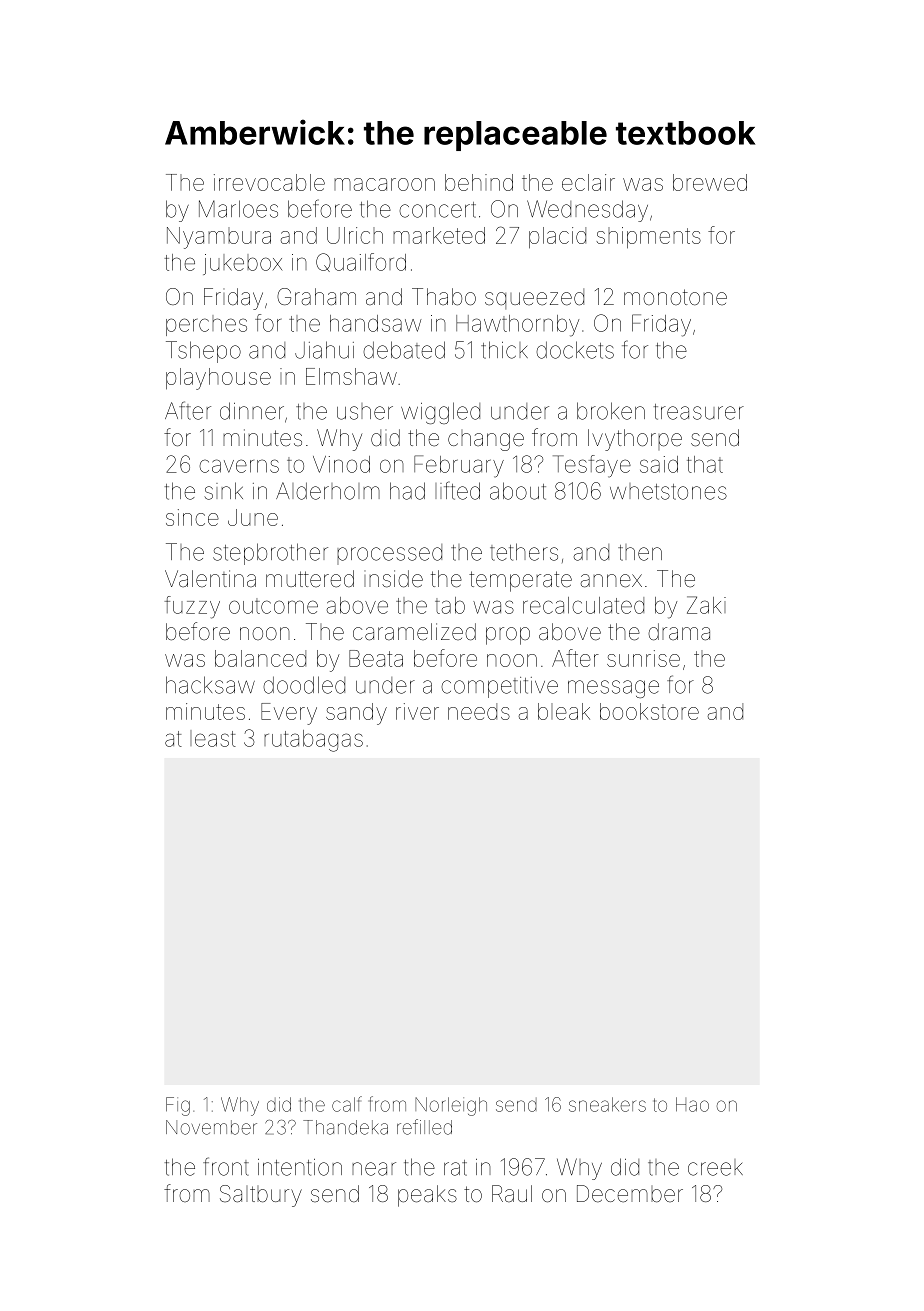 The image size is (924, 1311). What do you see at coordinates (347, 1104) in the page?
I see `calf` at bounding box center [347, 1104].
